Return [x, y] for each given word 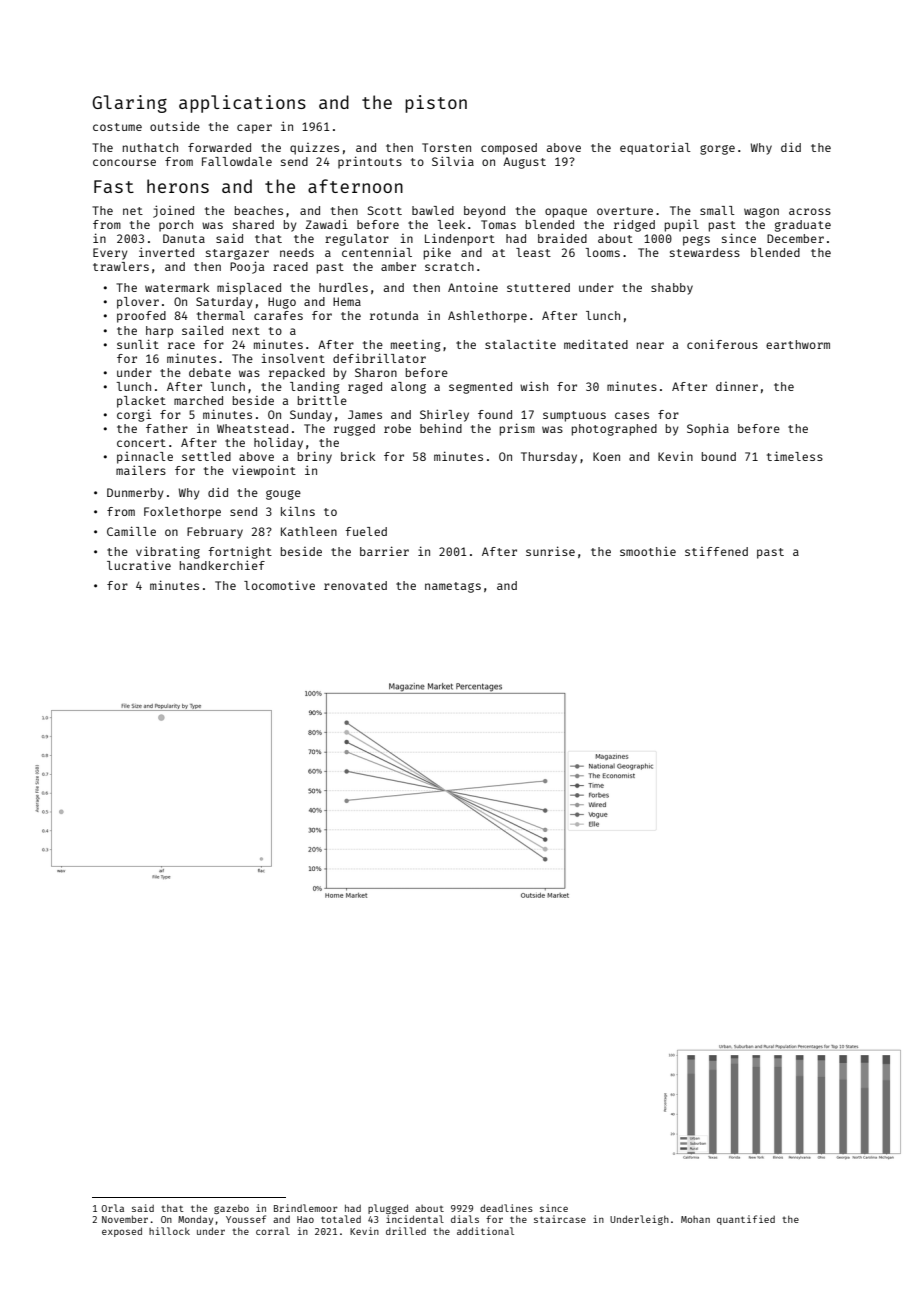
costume [117, 127]
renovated [355, 585]
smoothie [648, 551]
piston [436, 104]
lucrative [139, 565]
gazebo [231, 1209]
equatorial [655, 148]
